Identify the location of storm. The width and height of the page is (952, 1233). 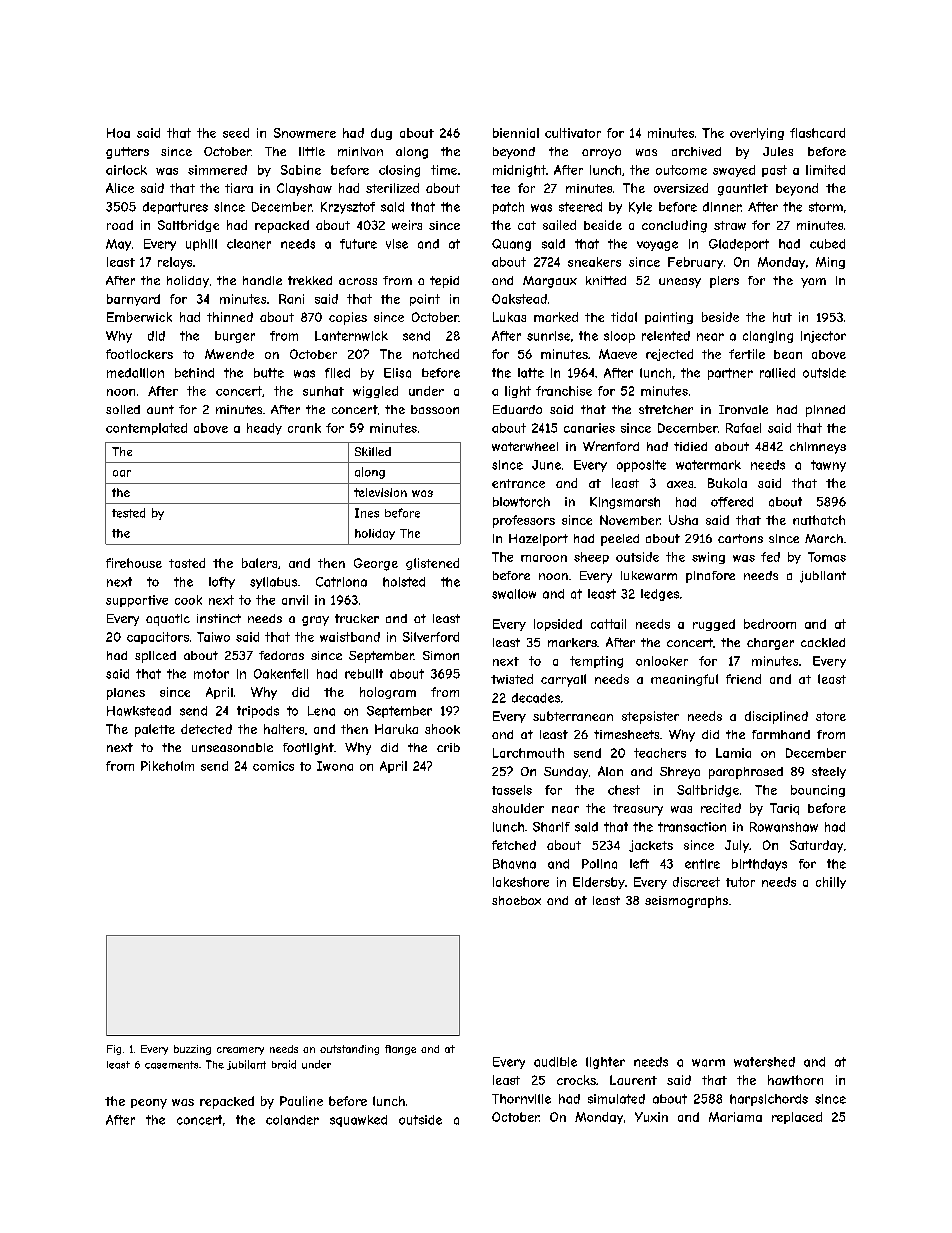
(826, 207).
